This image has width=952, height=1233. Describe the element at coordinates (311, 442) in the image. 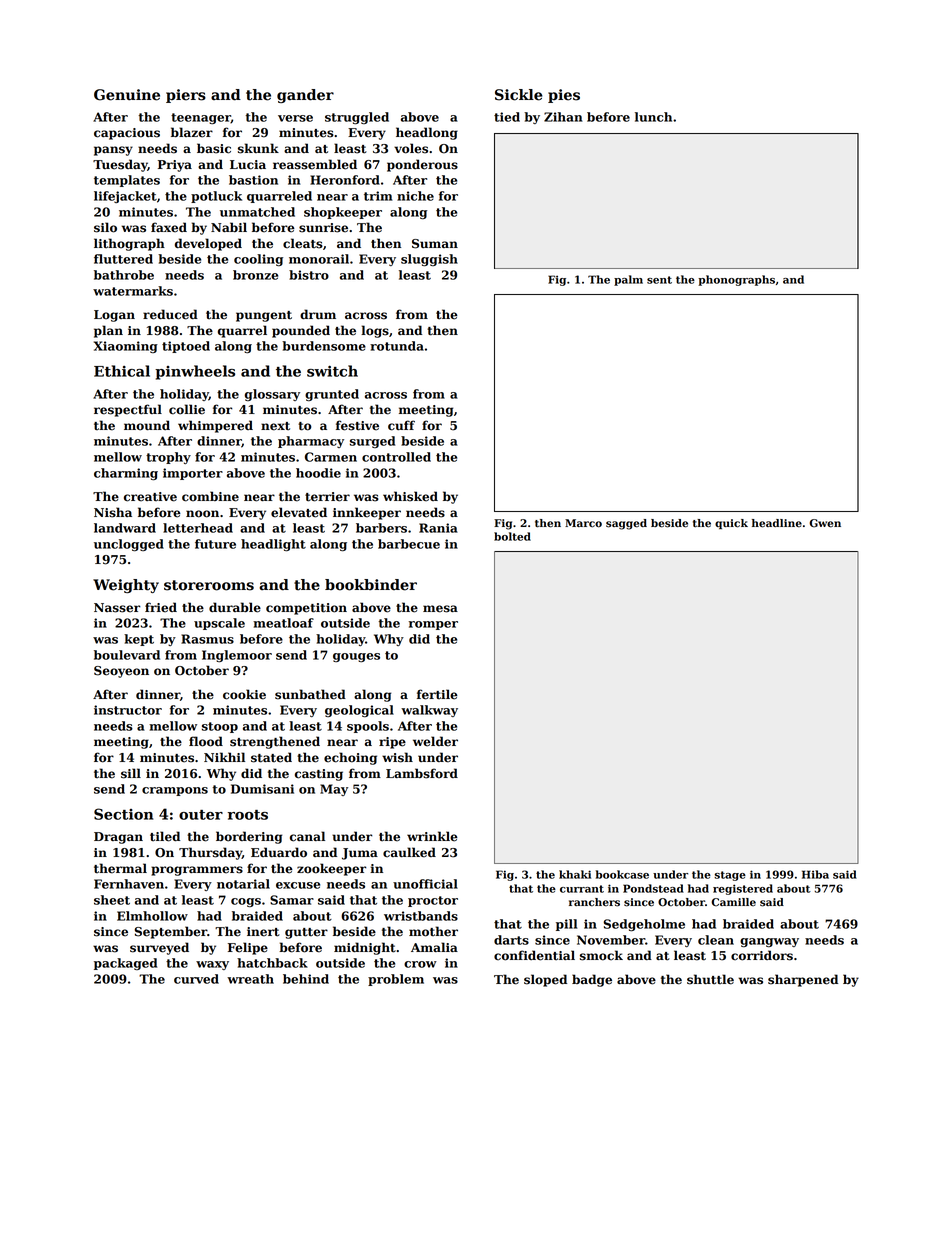

I see `pharmacy` at that location.
